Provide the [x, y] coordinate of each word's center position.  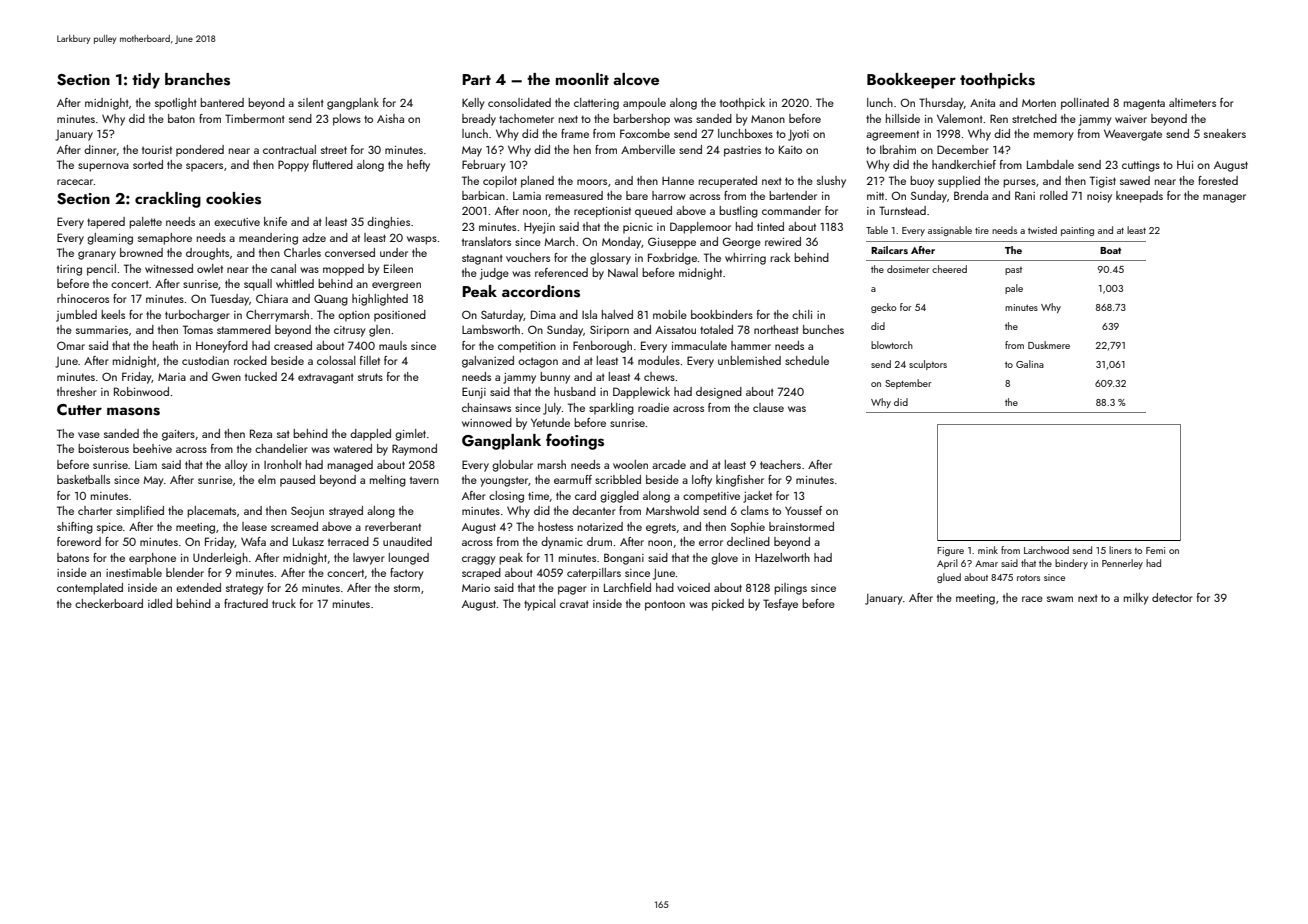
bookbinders [722, 314]
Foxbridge [672, 259]
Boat [1110, 250]
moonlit [582, 79]
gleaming [110, 239]
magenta [1144, 104]
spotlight [176, 104]
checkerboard [109, 603]
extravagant [326, 378]
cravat [574, 604]
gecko [884, 308]
